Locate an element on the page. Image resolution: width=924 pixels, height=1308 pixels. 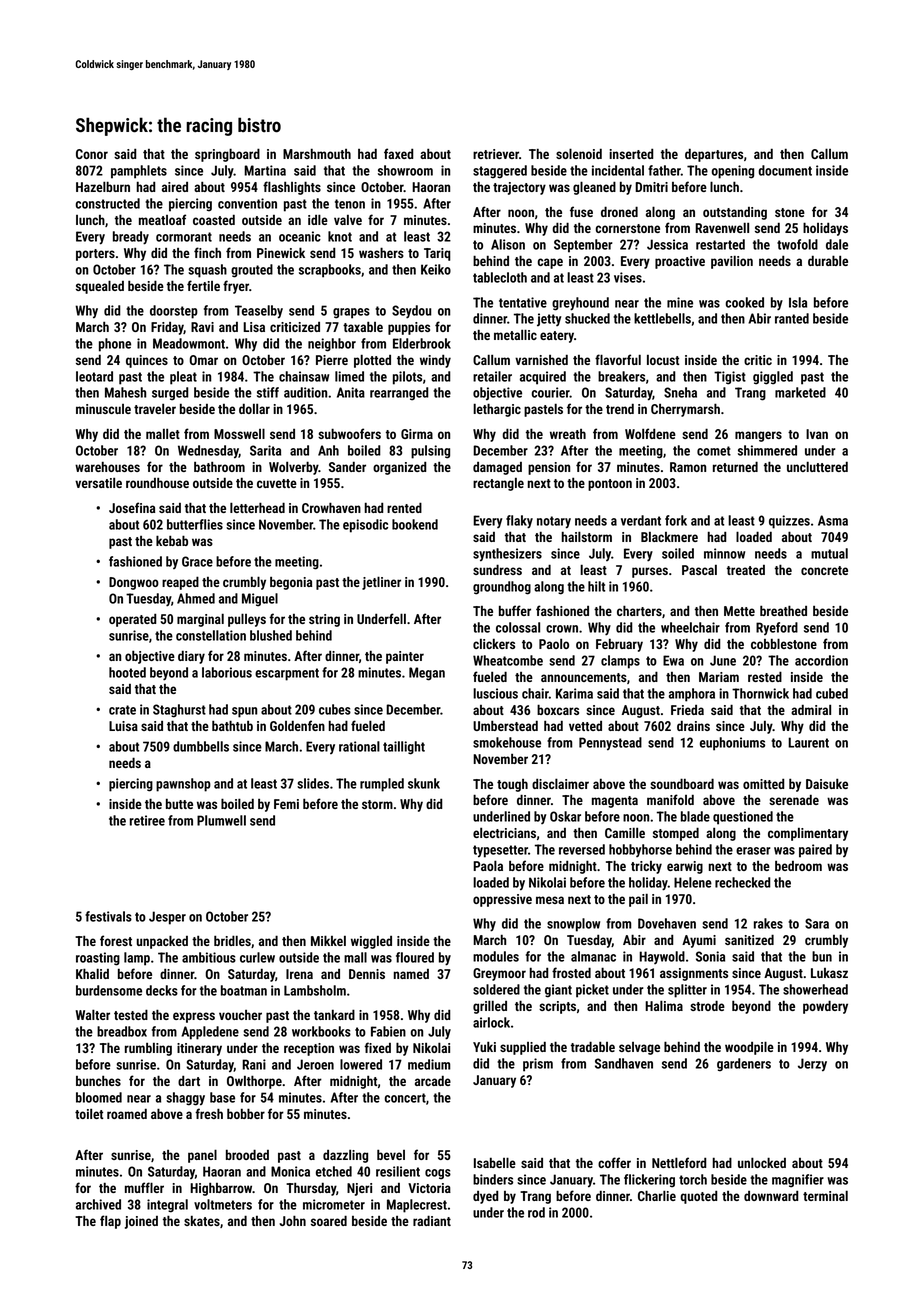
mangers is located at coordinates (758, 436).
